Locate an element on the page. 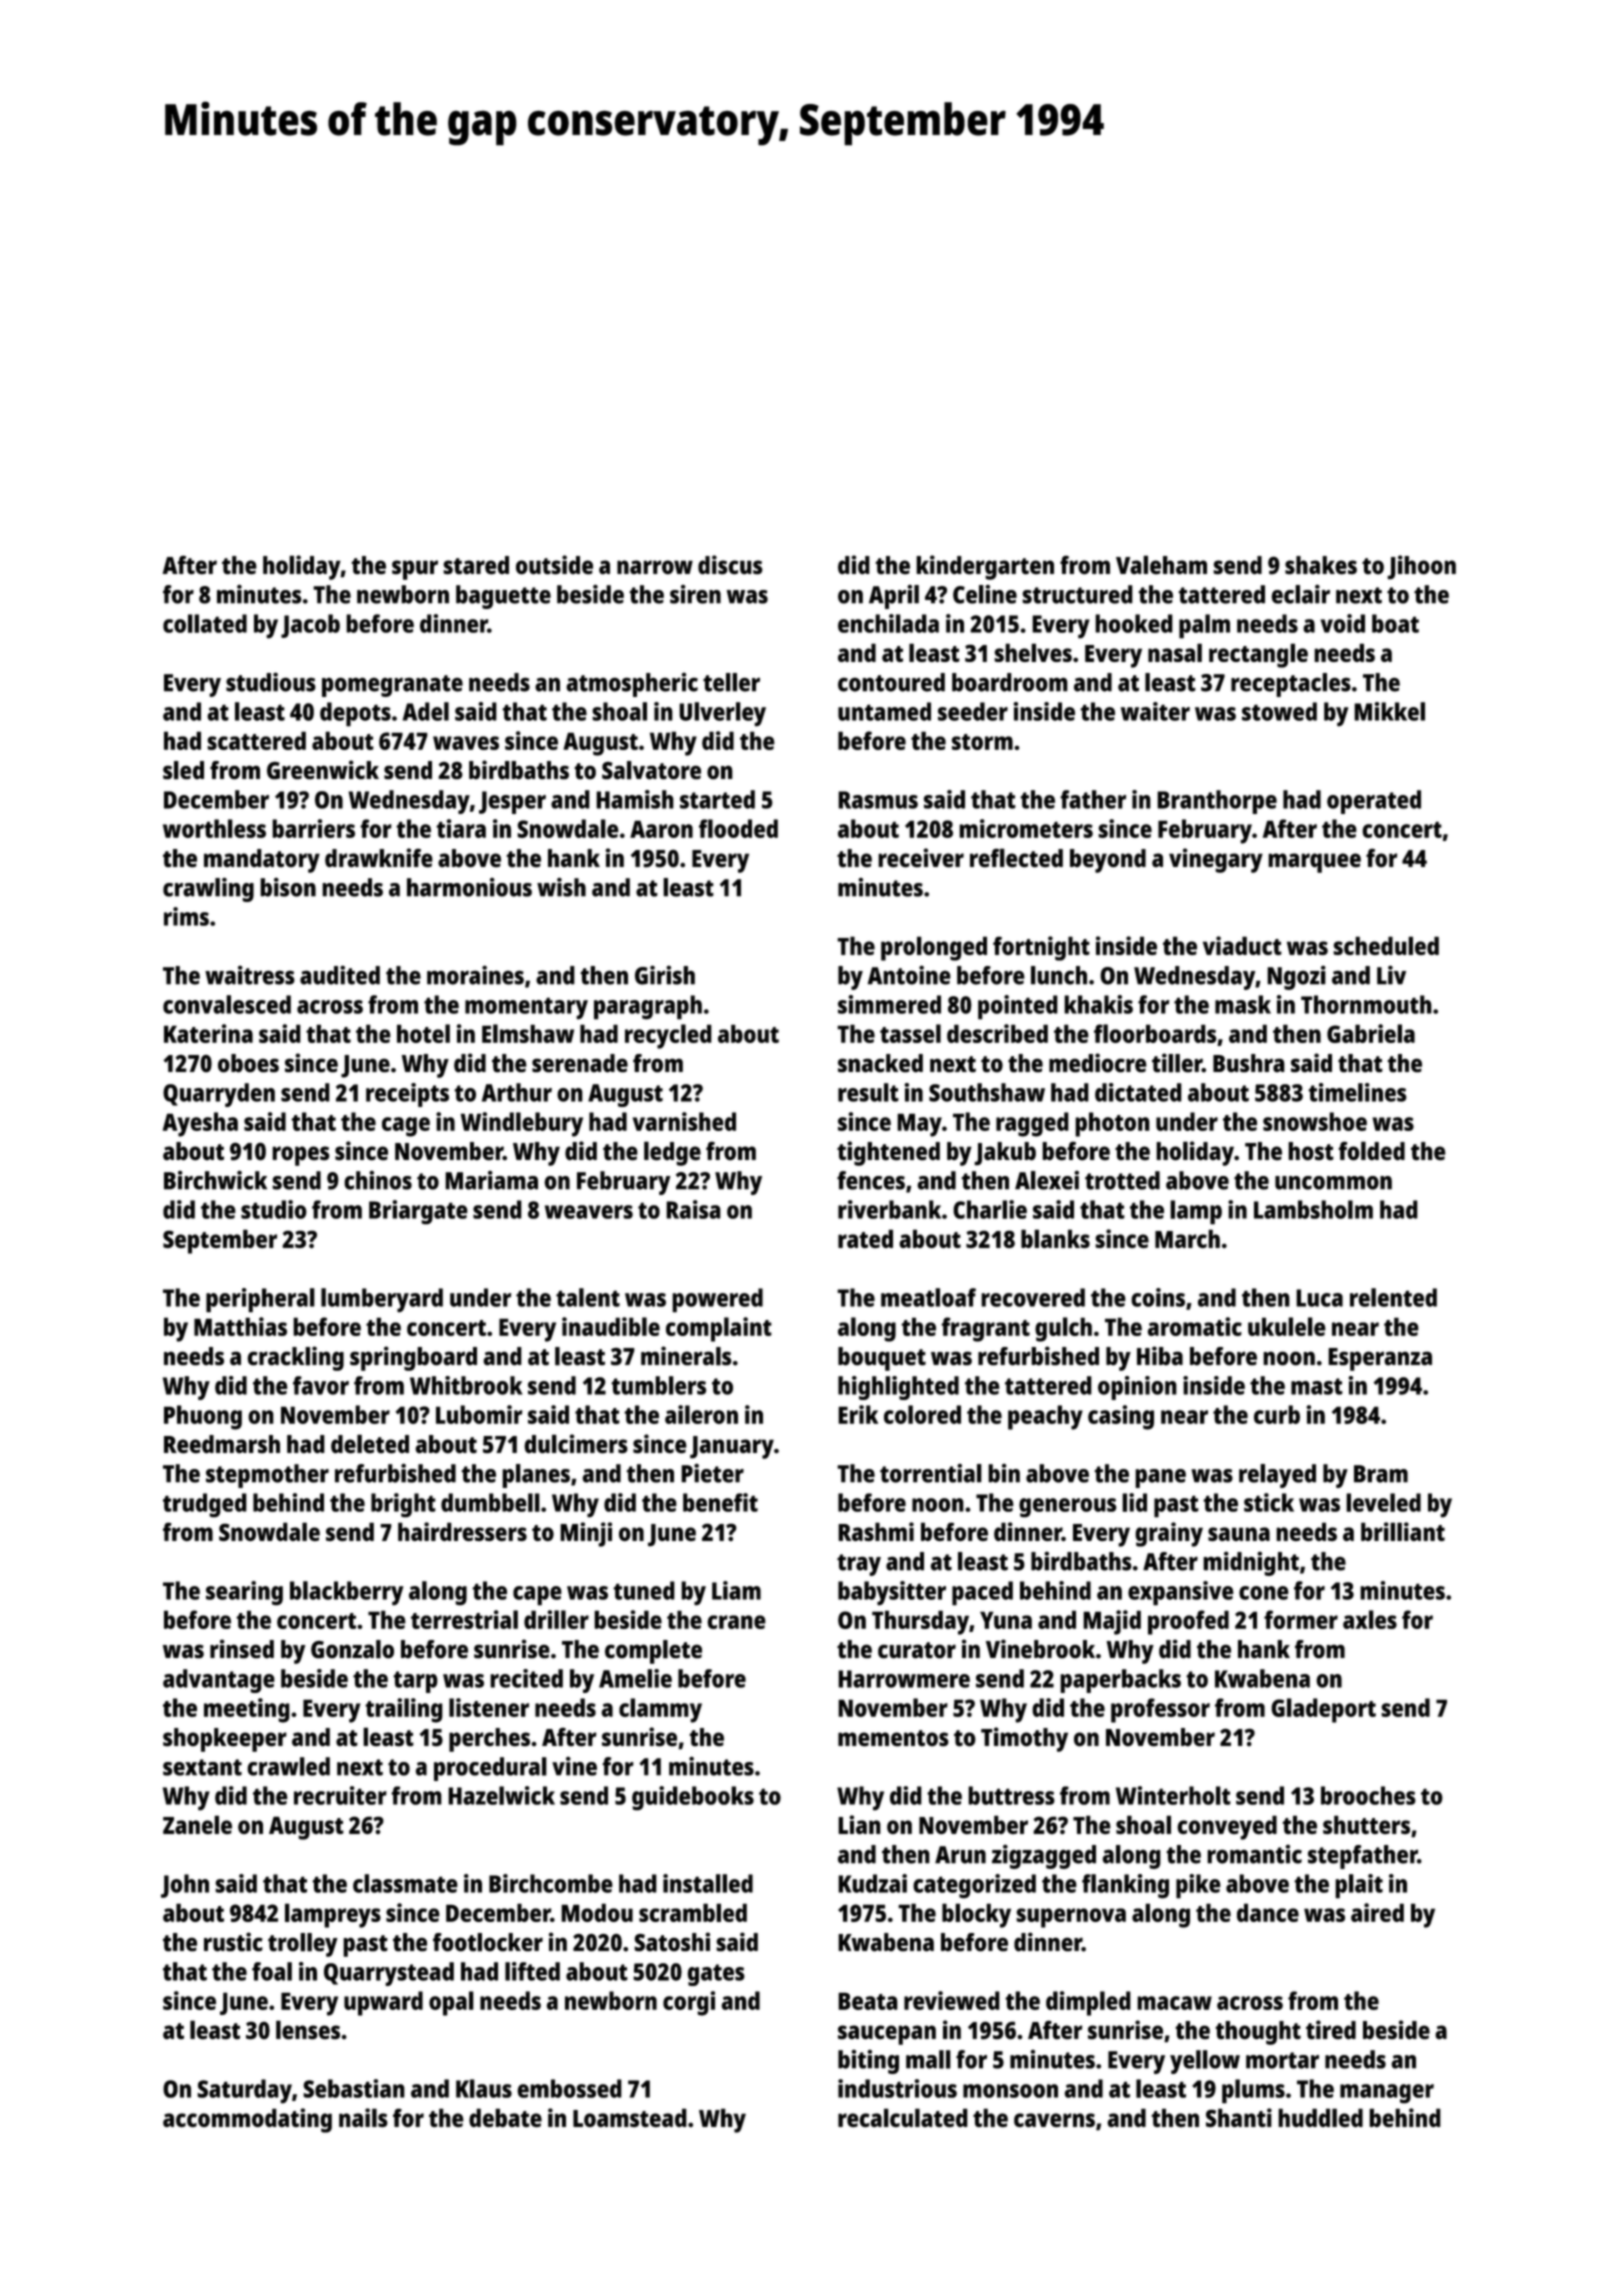 The width and height of the image is (1620, 2292). timelines is located at coordinates (1357, 1092).
